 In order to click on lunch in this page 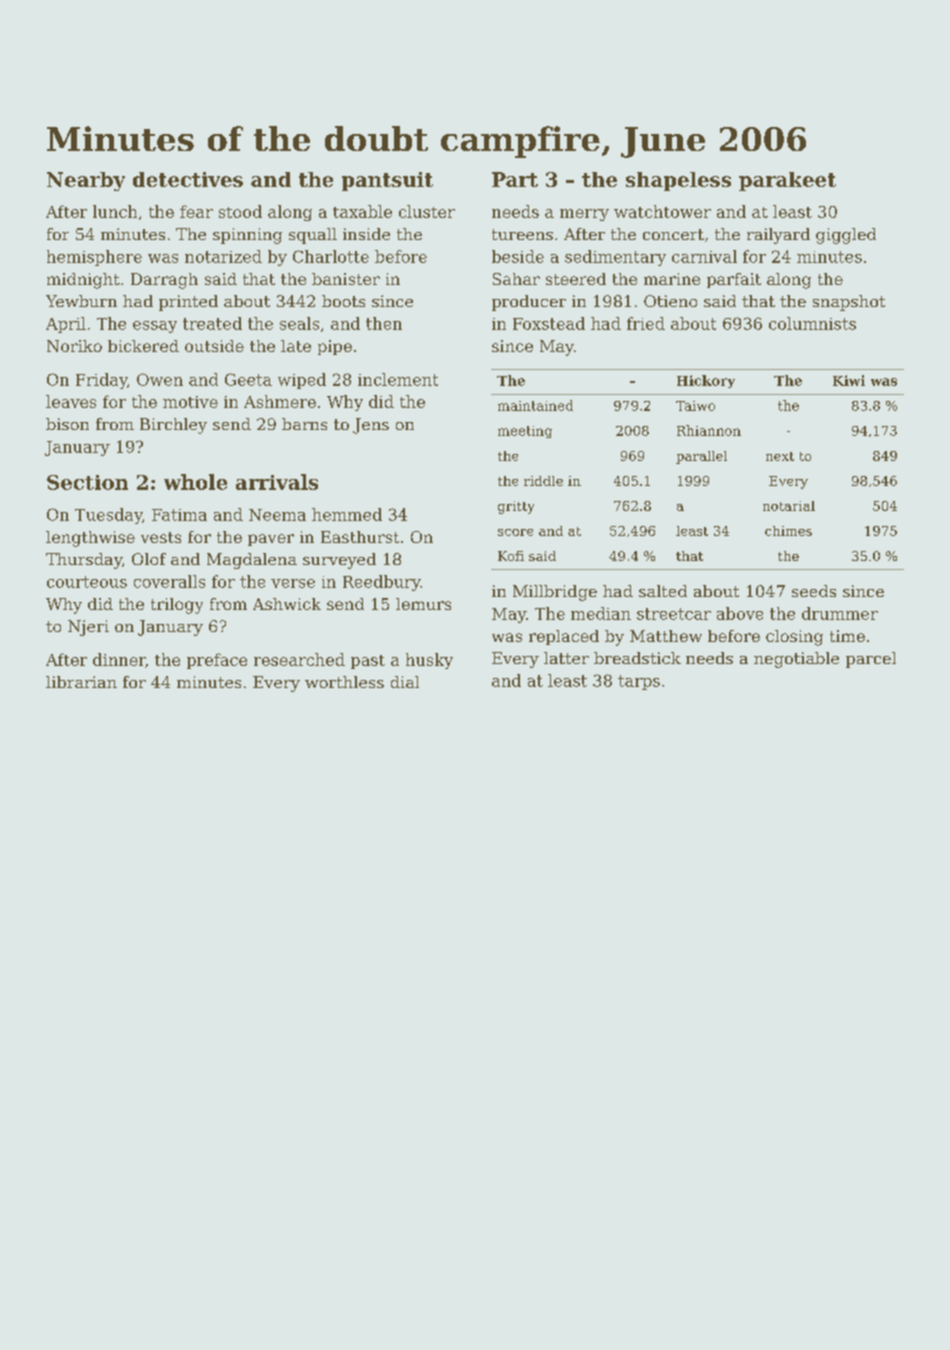, I will do `click(115, 211)`.
